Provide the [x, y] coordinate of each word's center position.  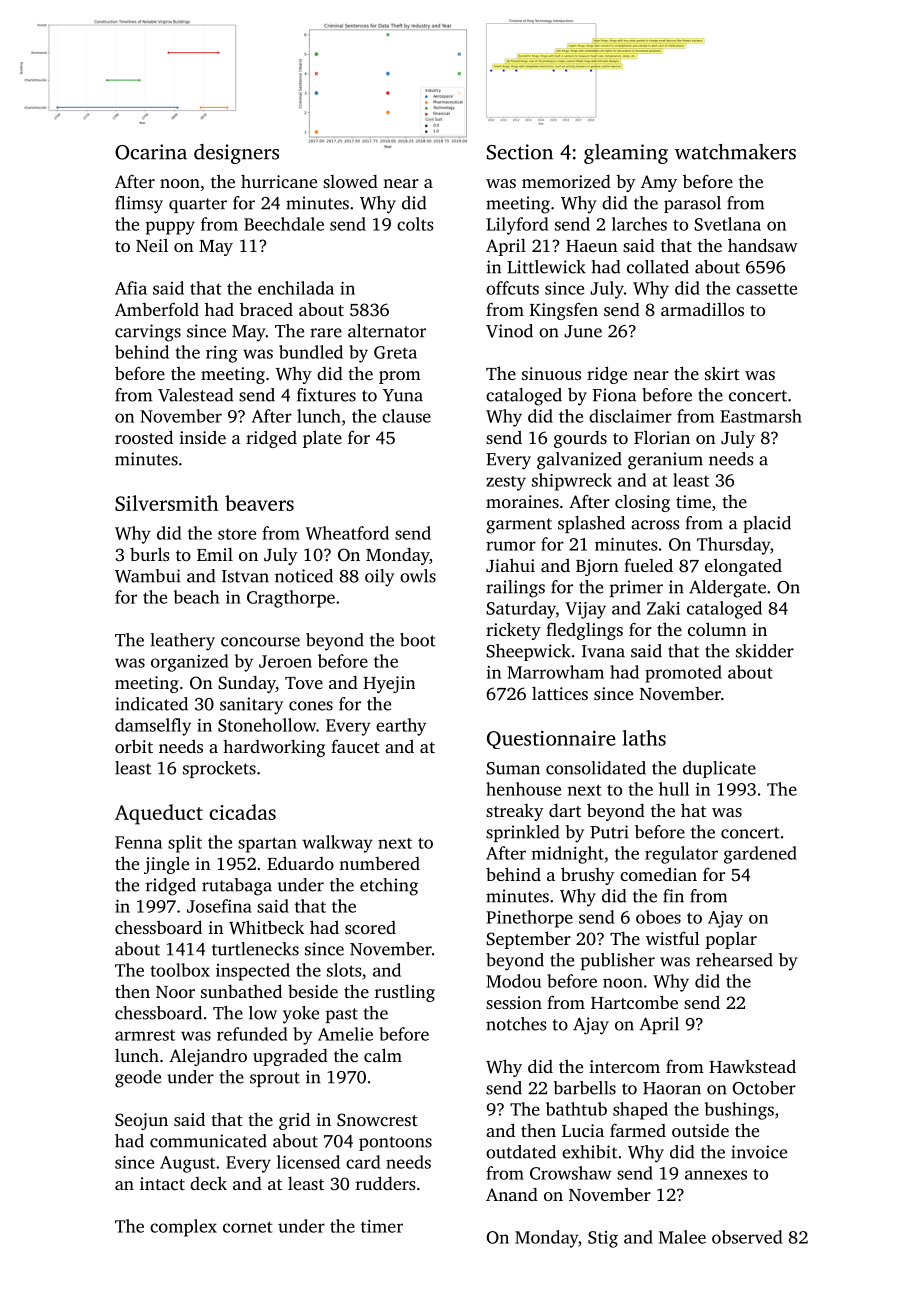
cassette [766, 289]
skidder [765, 651]
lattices [560, 693]
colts [415, 224]
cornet [248, 1227]
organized [189, 663]
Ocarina [151, 152]
